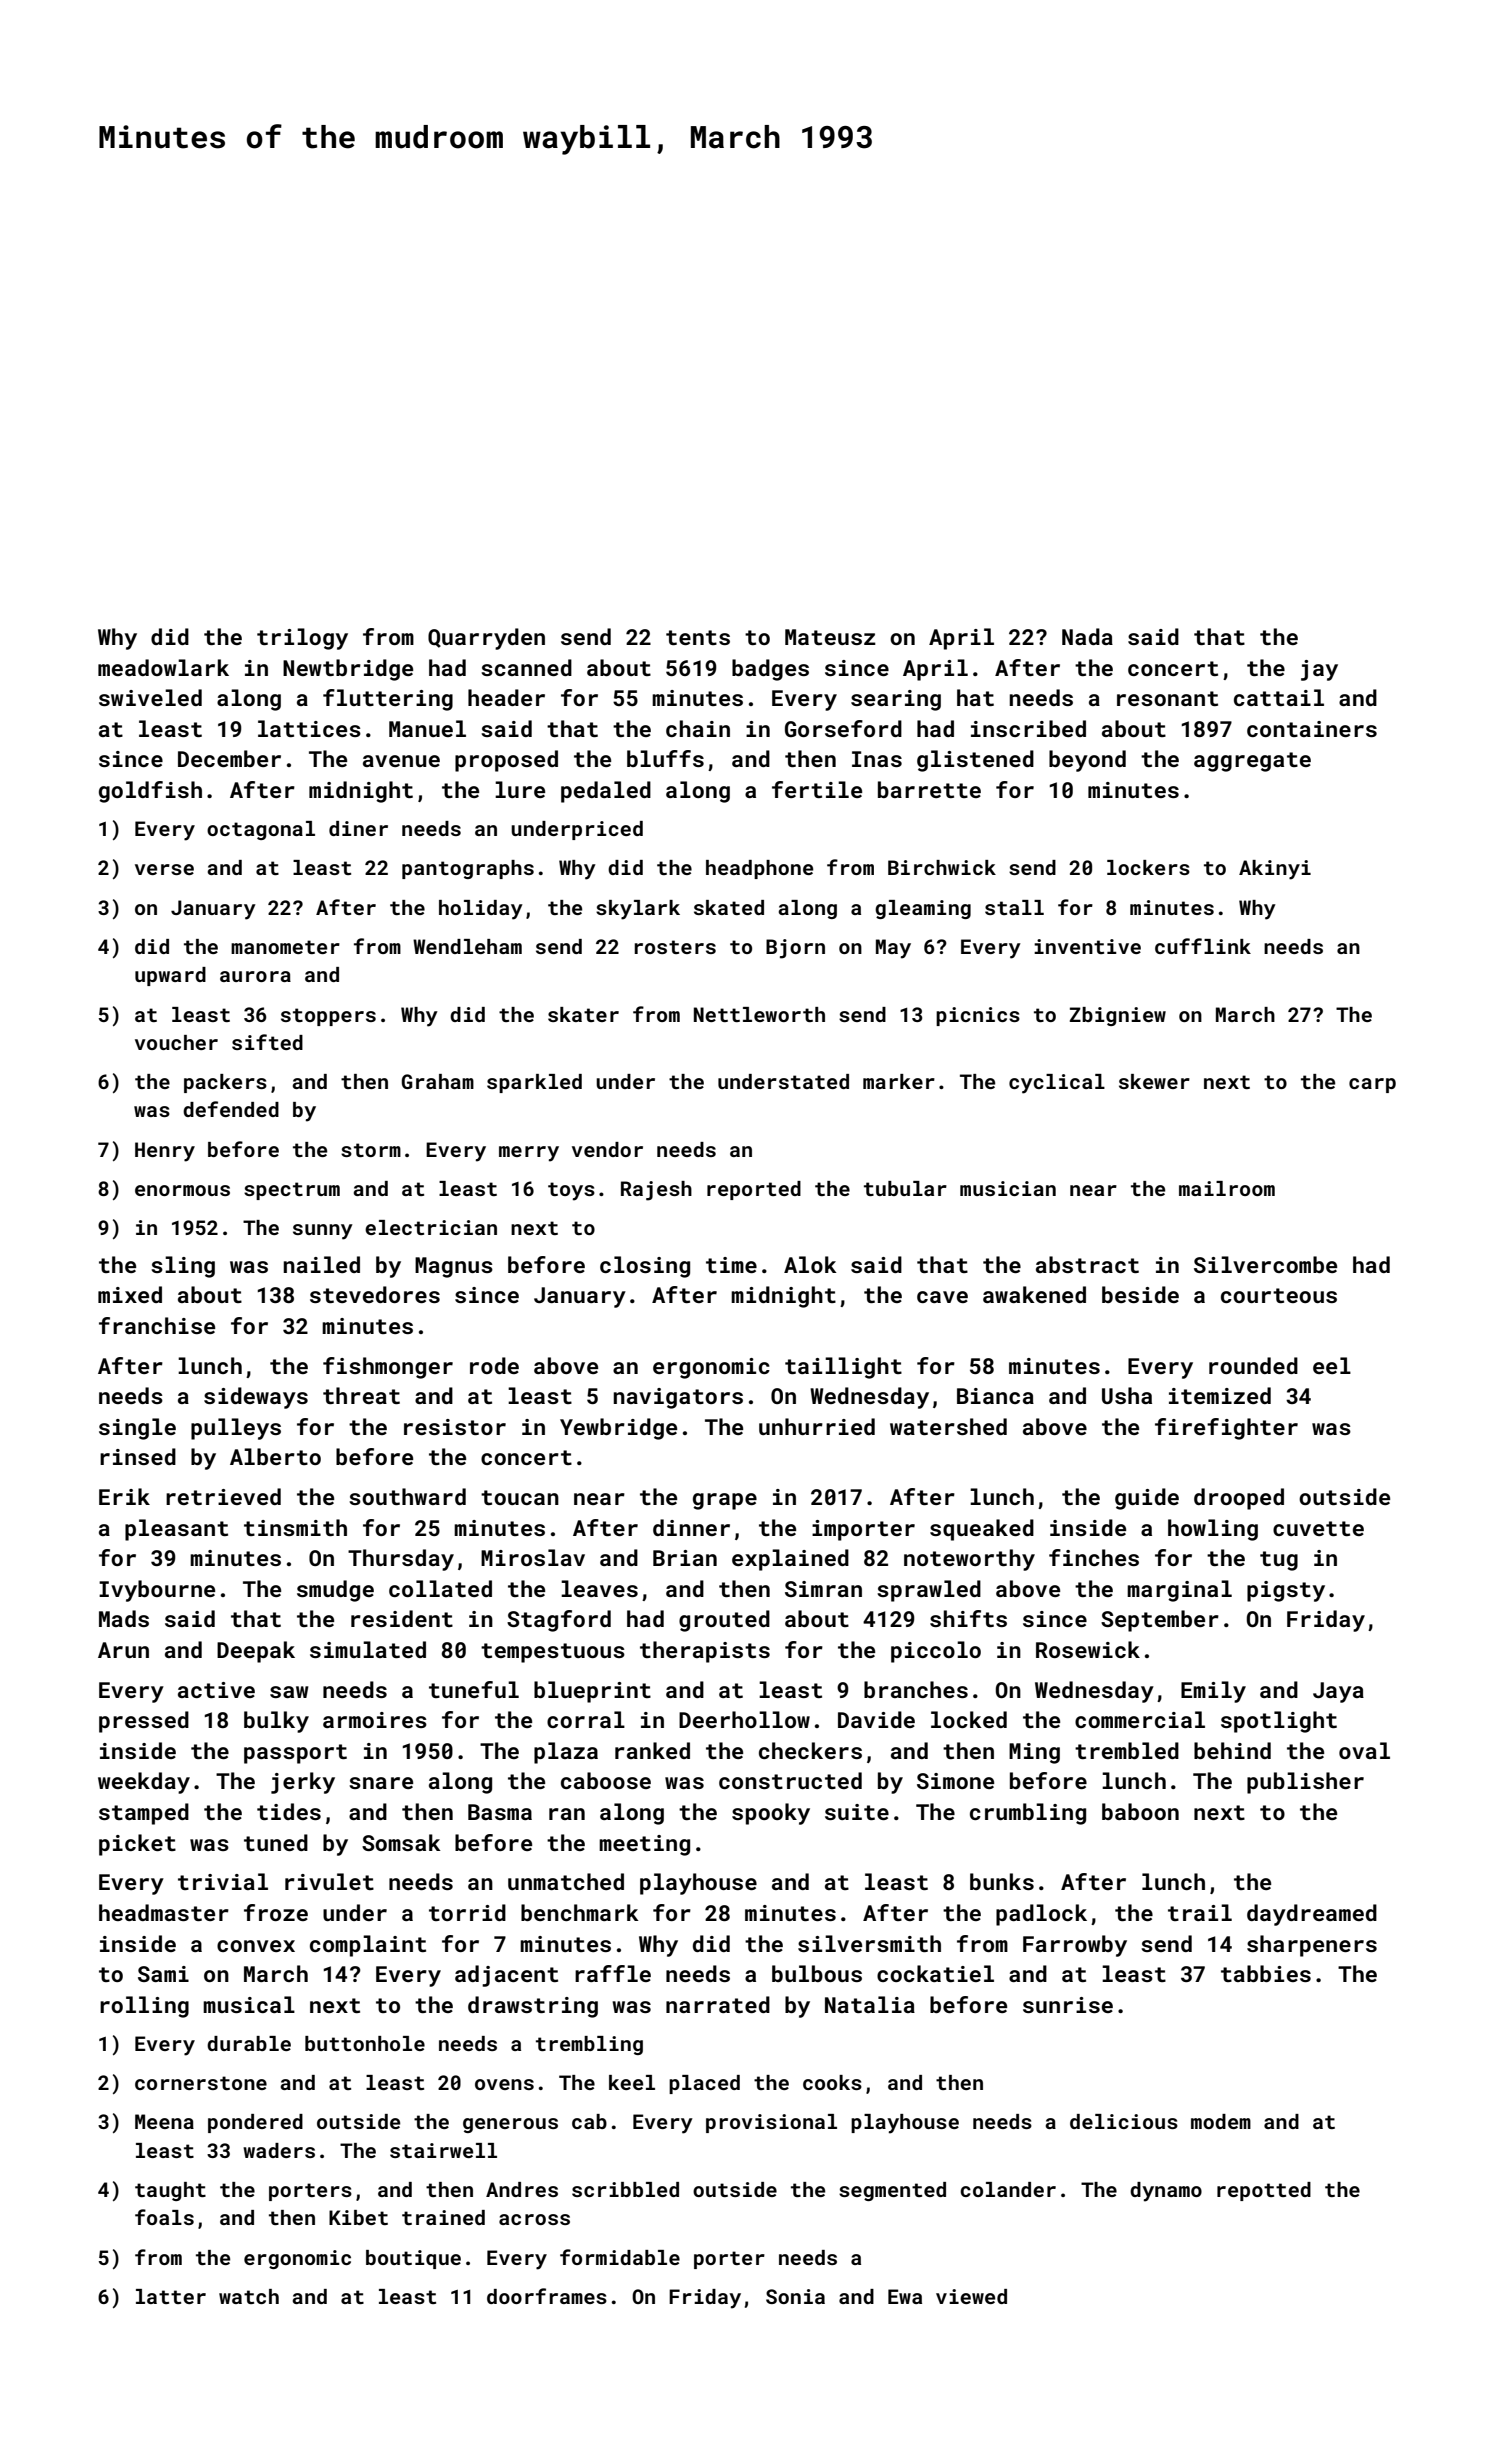 The width and height of the page is (1496, 2464). What do you see at coordinates (1239, 1499) in the page?
I see `drooped` at bounding box center [1239, 1499].
